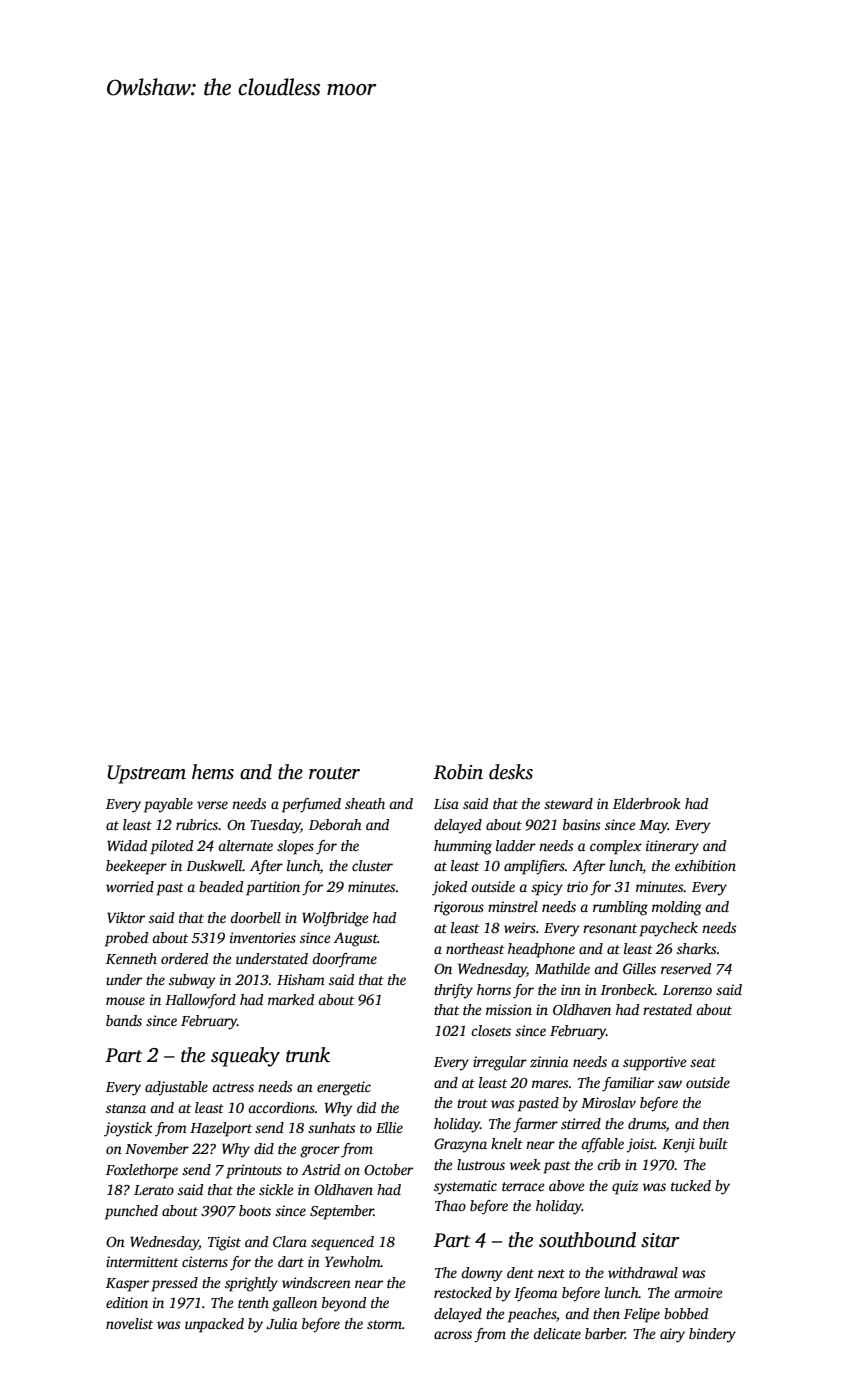 The height and width of the image is (1400, 849). I want to click on closets, so click(491, 1030).
